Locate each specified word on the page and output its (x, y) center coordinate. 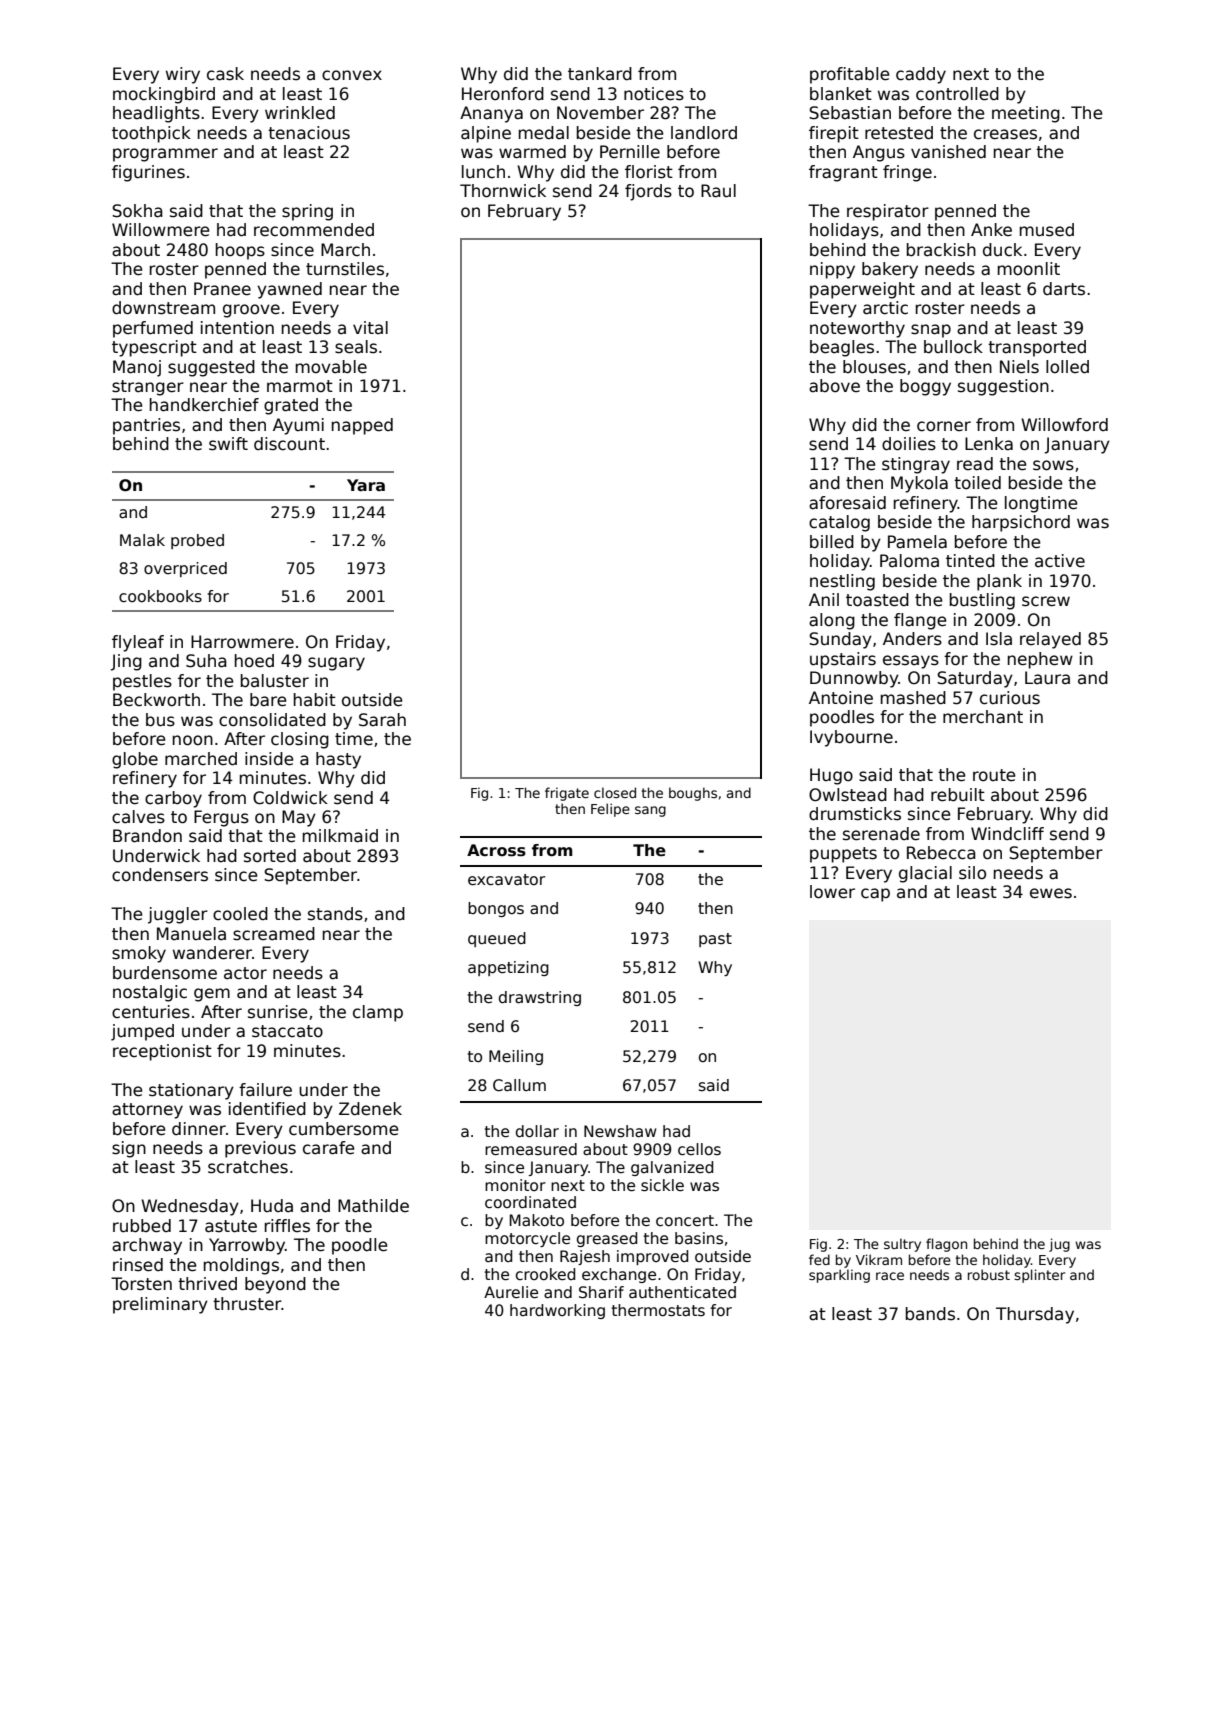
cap (875, 895)
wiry (183, 75)
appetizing (508, 968)
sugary (336, 664)
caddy (921, 75)
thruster (247, 1304)
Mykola (919, 484)
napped (362, 426)
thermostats (658, 1310)
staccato (287, 1031)
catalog (839, 523)
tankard (600, 74)
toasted (877, 600)
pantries (146, 426)
